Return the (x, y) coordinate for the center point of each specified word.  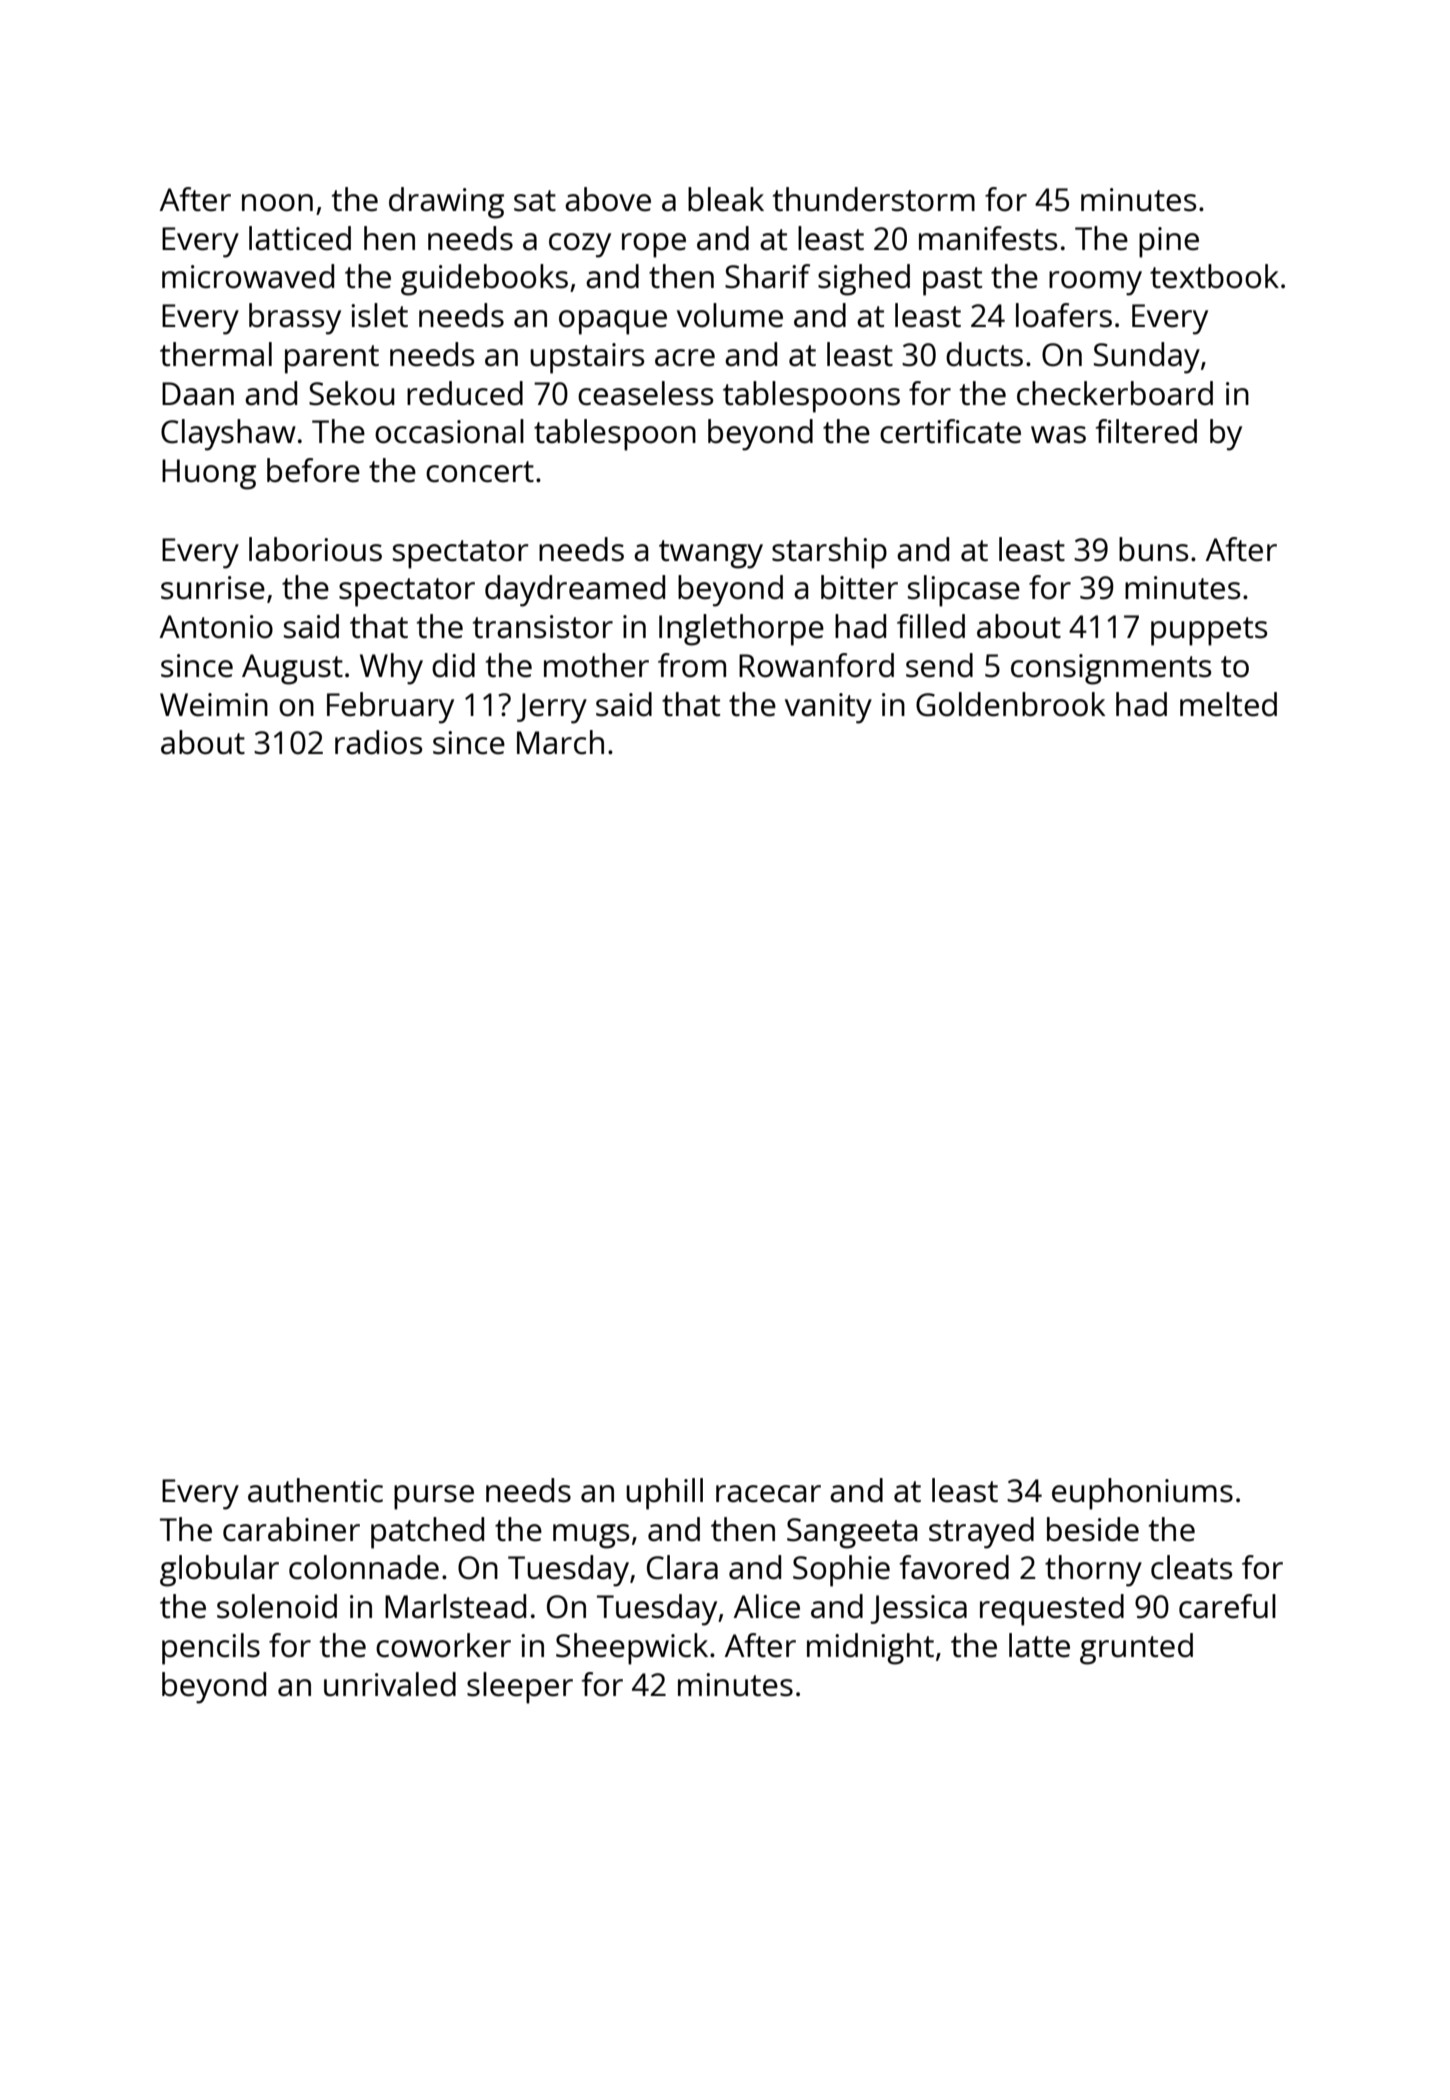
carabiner (291, 1529)
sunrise (213, 588)
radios (378, 742)
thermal (216, 354)
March (560, 742)
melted (1228, 704)
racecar (768, 1494)
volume (730, 315)
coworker (443, 1645)
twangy (711, 554)
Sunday (1147, 358)
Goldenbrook (1011, 704)
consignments (1111, 669)
